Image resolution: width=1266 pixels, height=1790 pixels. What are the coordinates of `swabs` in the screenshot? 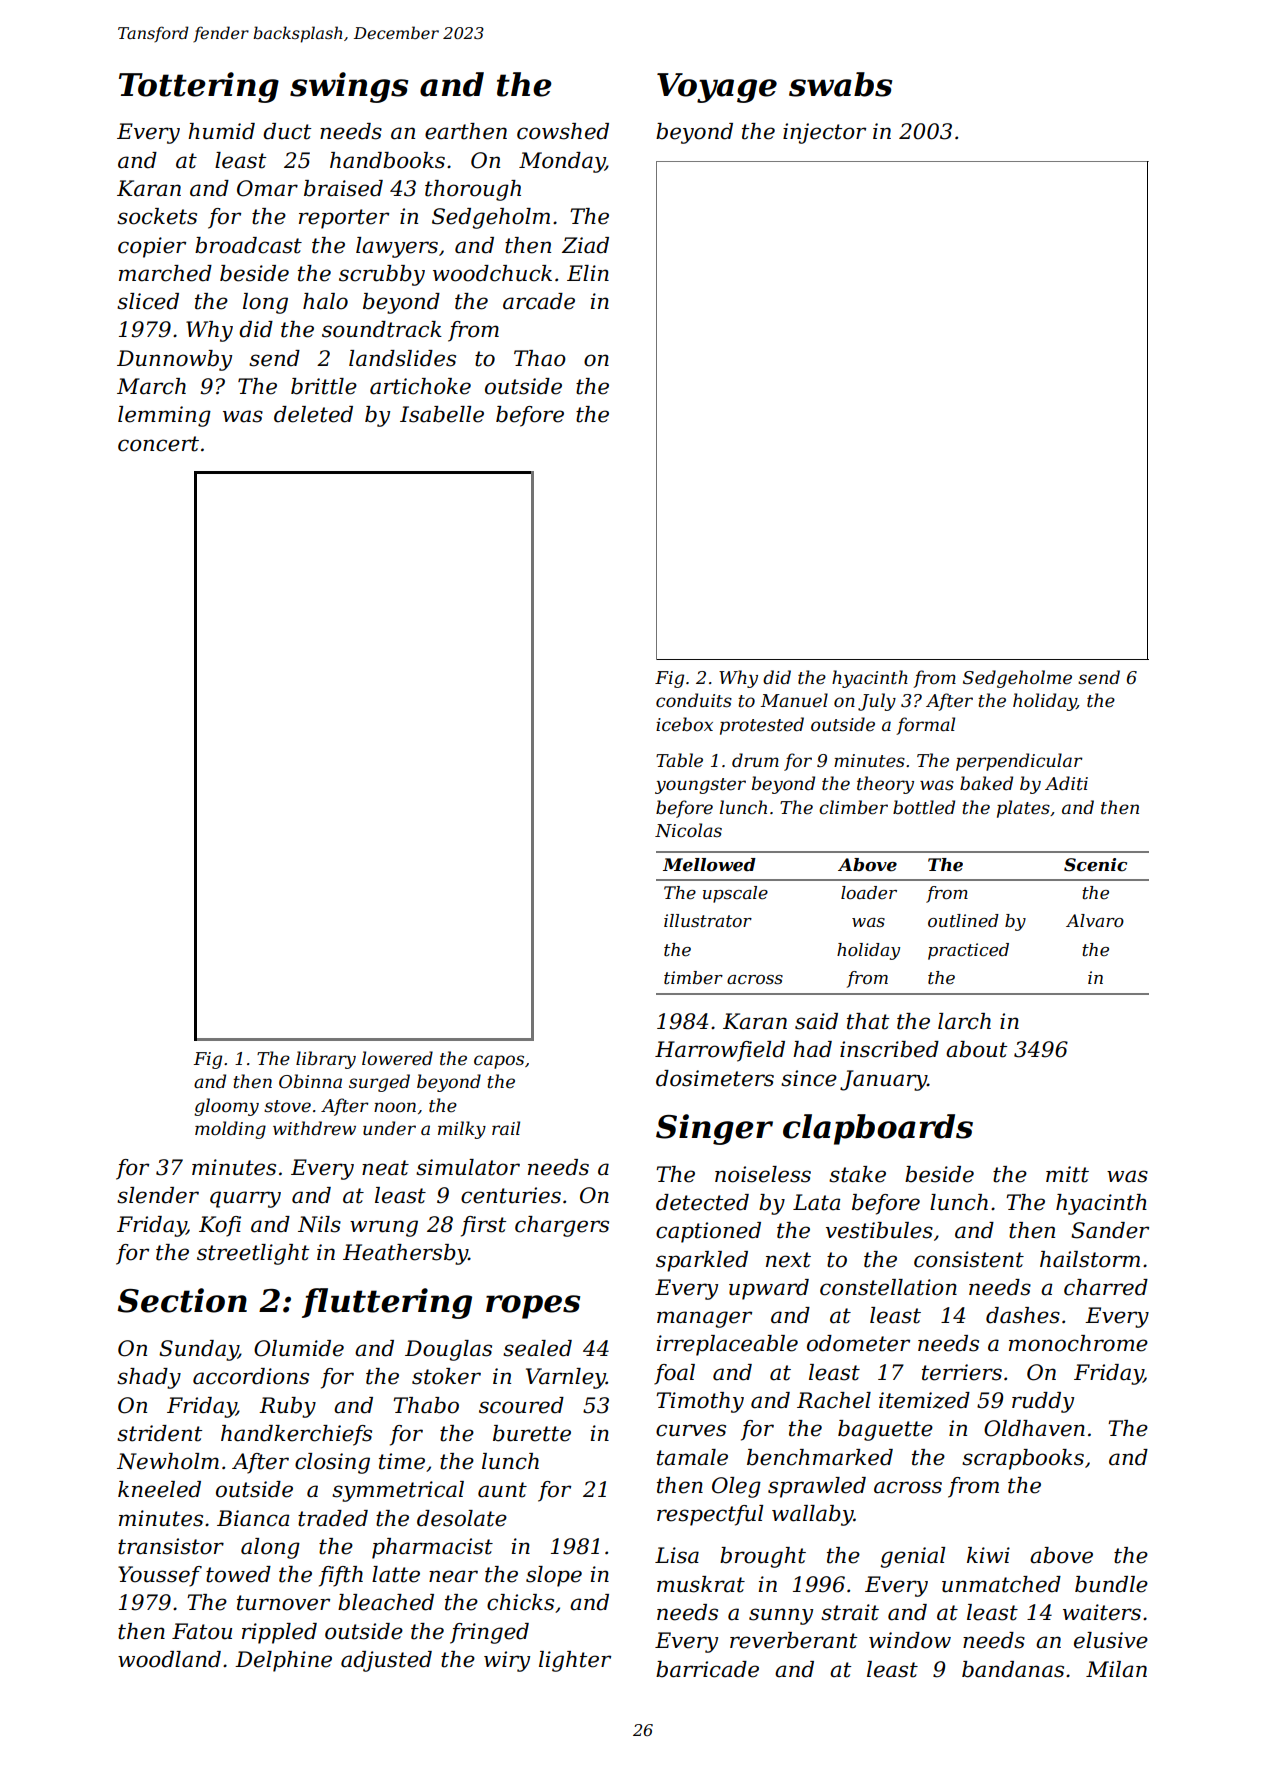 It's located at (840, 84).
